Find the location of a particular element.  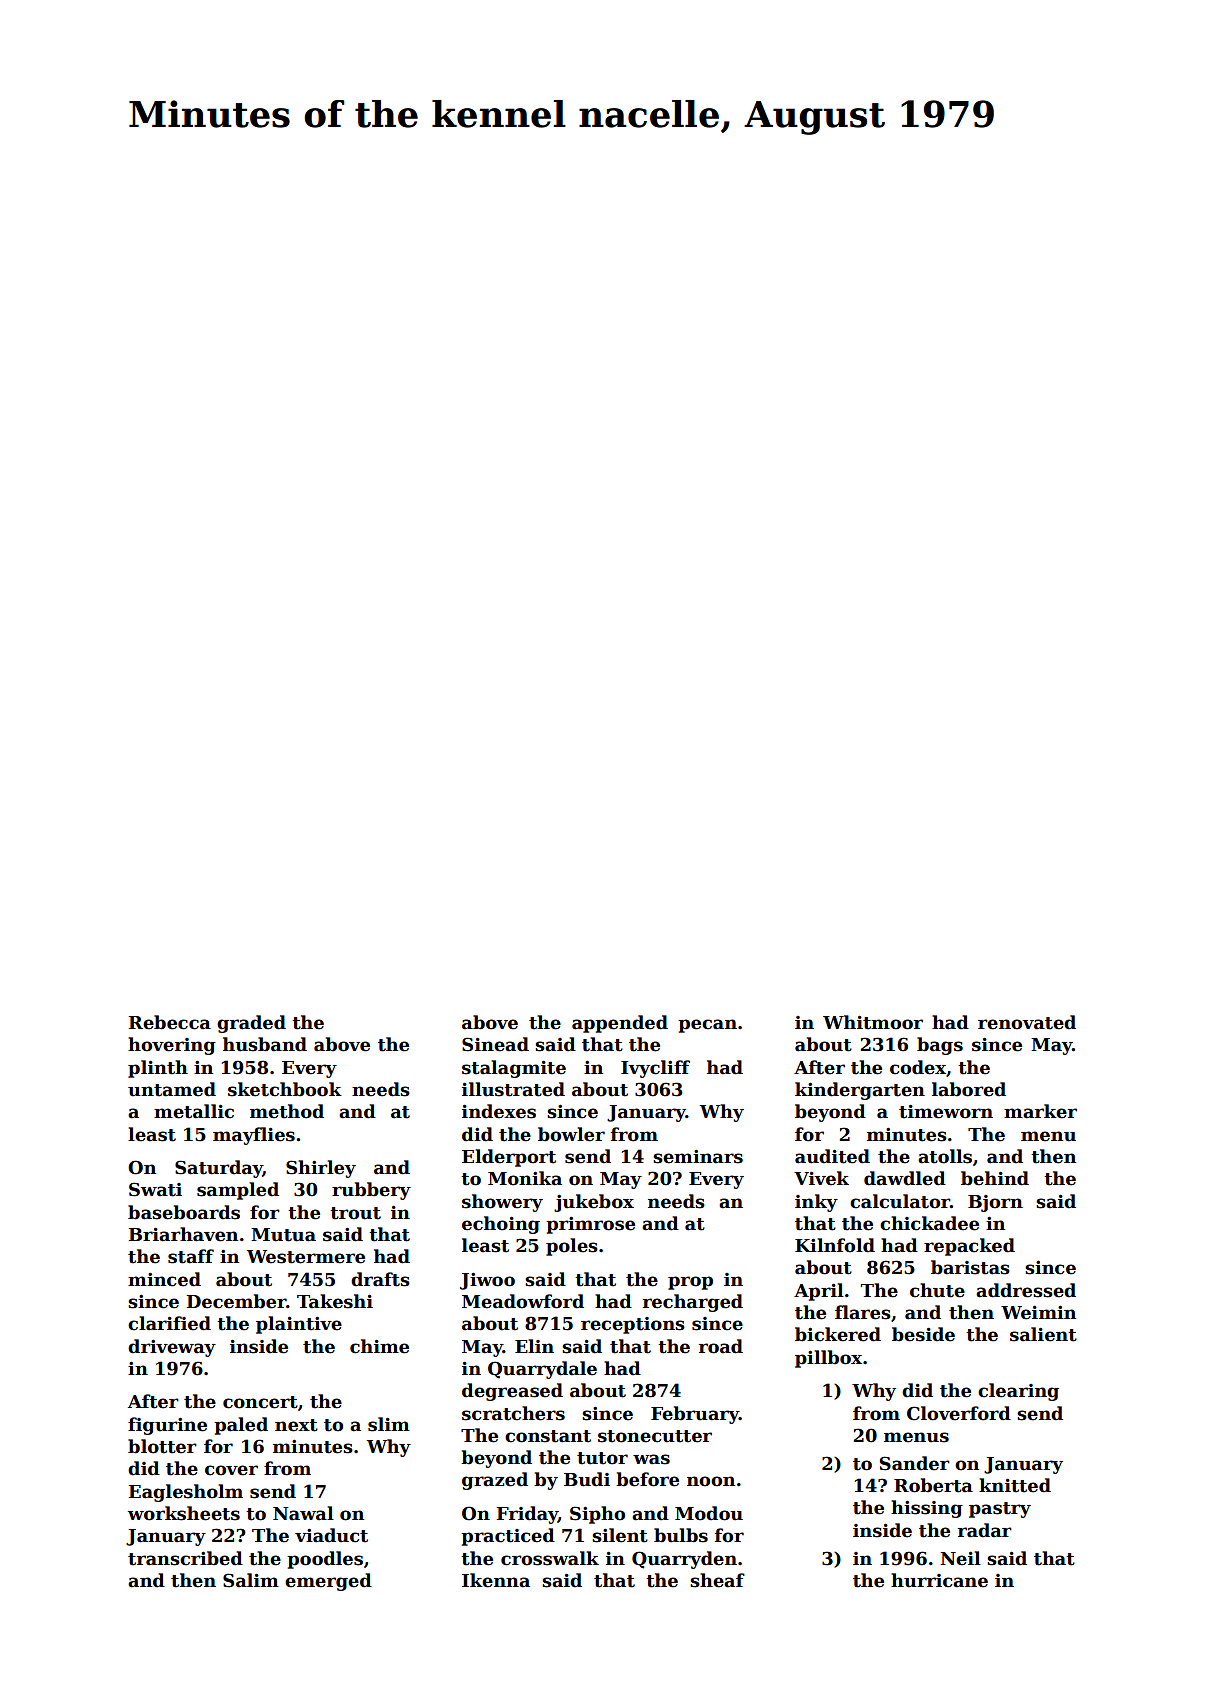

Cloverford is located at coordinates (959, 1413).
